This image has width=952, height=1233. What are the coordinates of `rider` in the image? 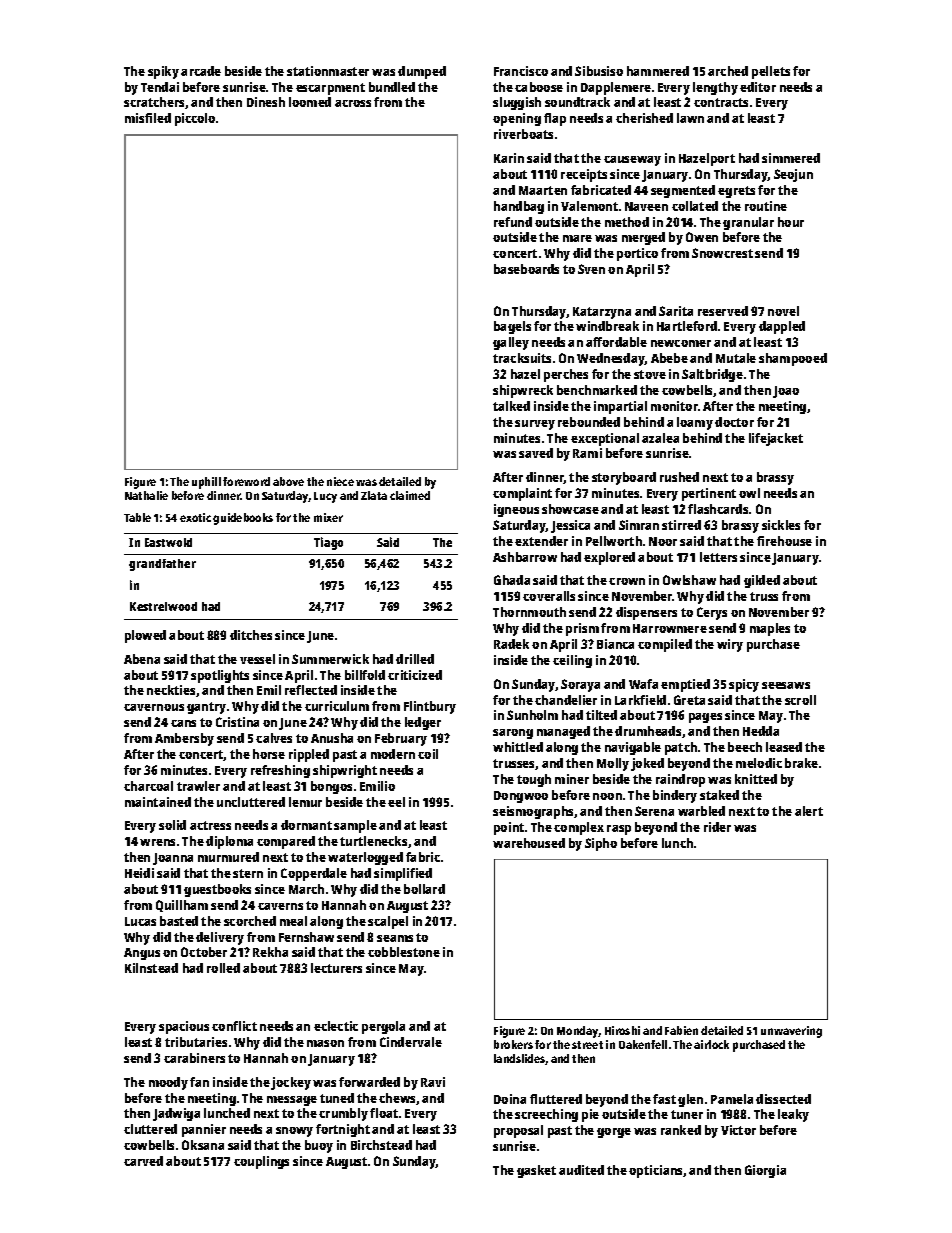 It's located at (717, 827).
